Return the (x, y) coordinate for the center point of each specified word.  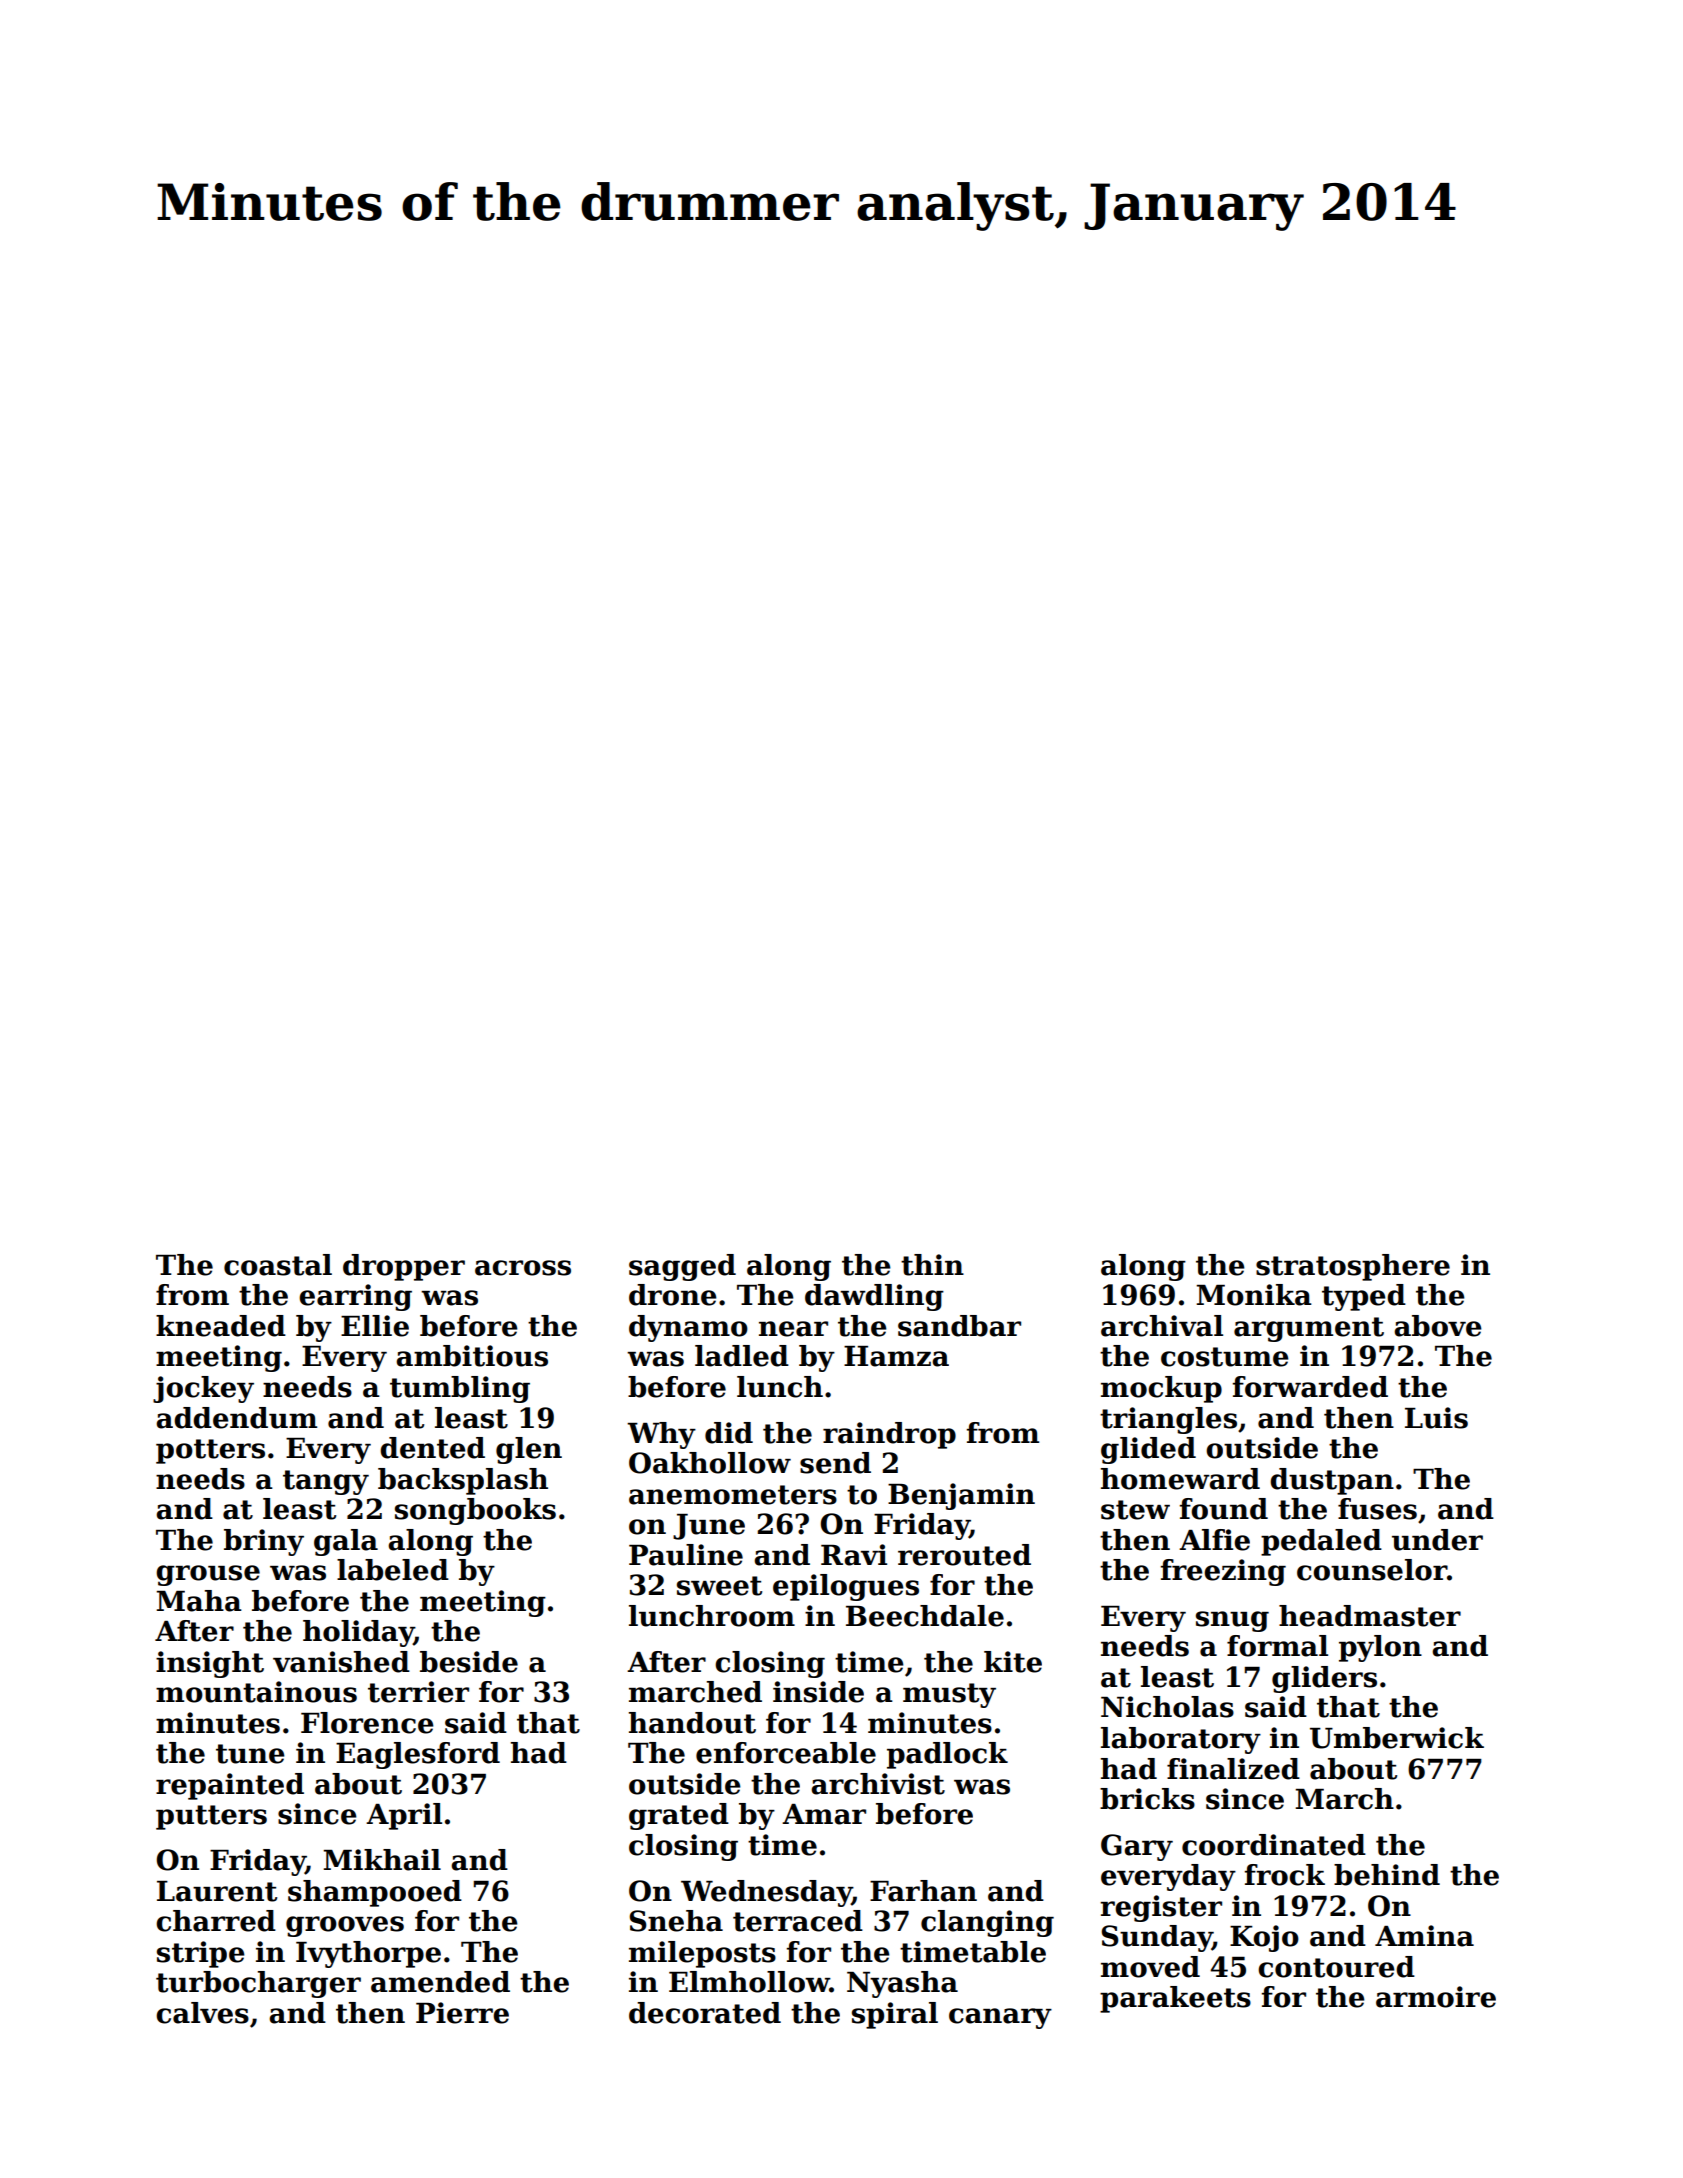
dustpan (1332, 1481)
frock (1285, 1875)
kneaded (221, 1326)
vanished (341, 1662)
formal (1277, 1646)
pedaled (1321, 1542)
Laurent (217, 1891)
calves (202, 2013)
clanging (987, 1923)
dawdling (874, 1297)
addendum (236, 1418)
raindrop (889, 1435)
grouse (208, 1575)
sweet (719, 1586)
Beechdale (925, 1616)
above (1438, 1326)
